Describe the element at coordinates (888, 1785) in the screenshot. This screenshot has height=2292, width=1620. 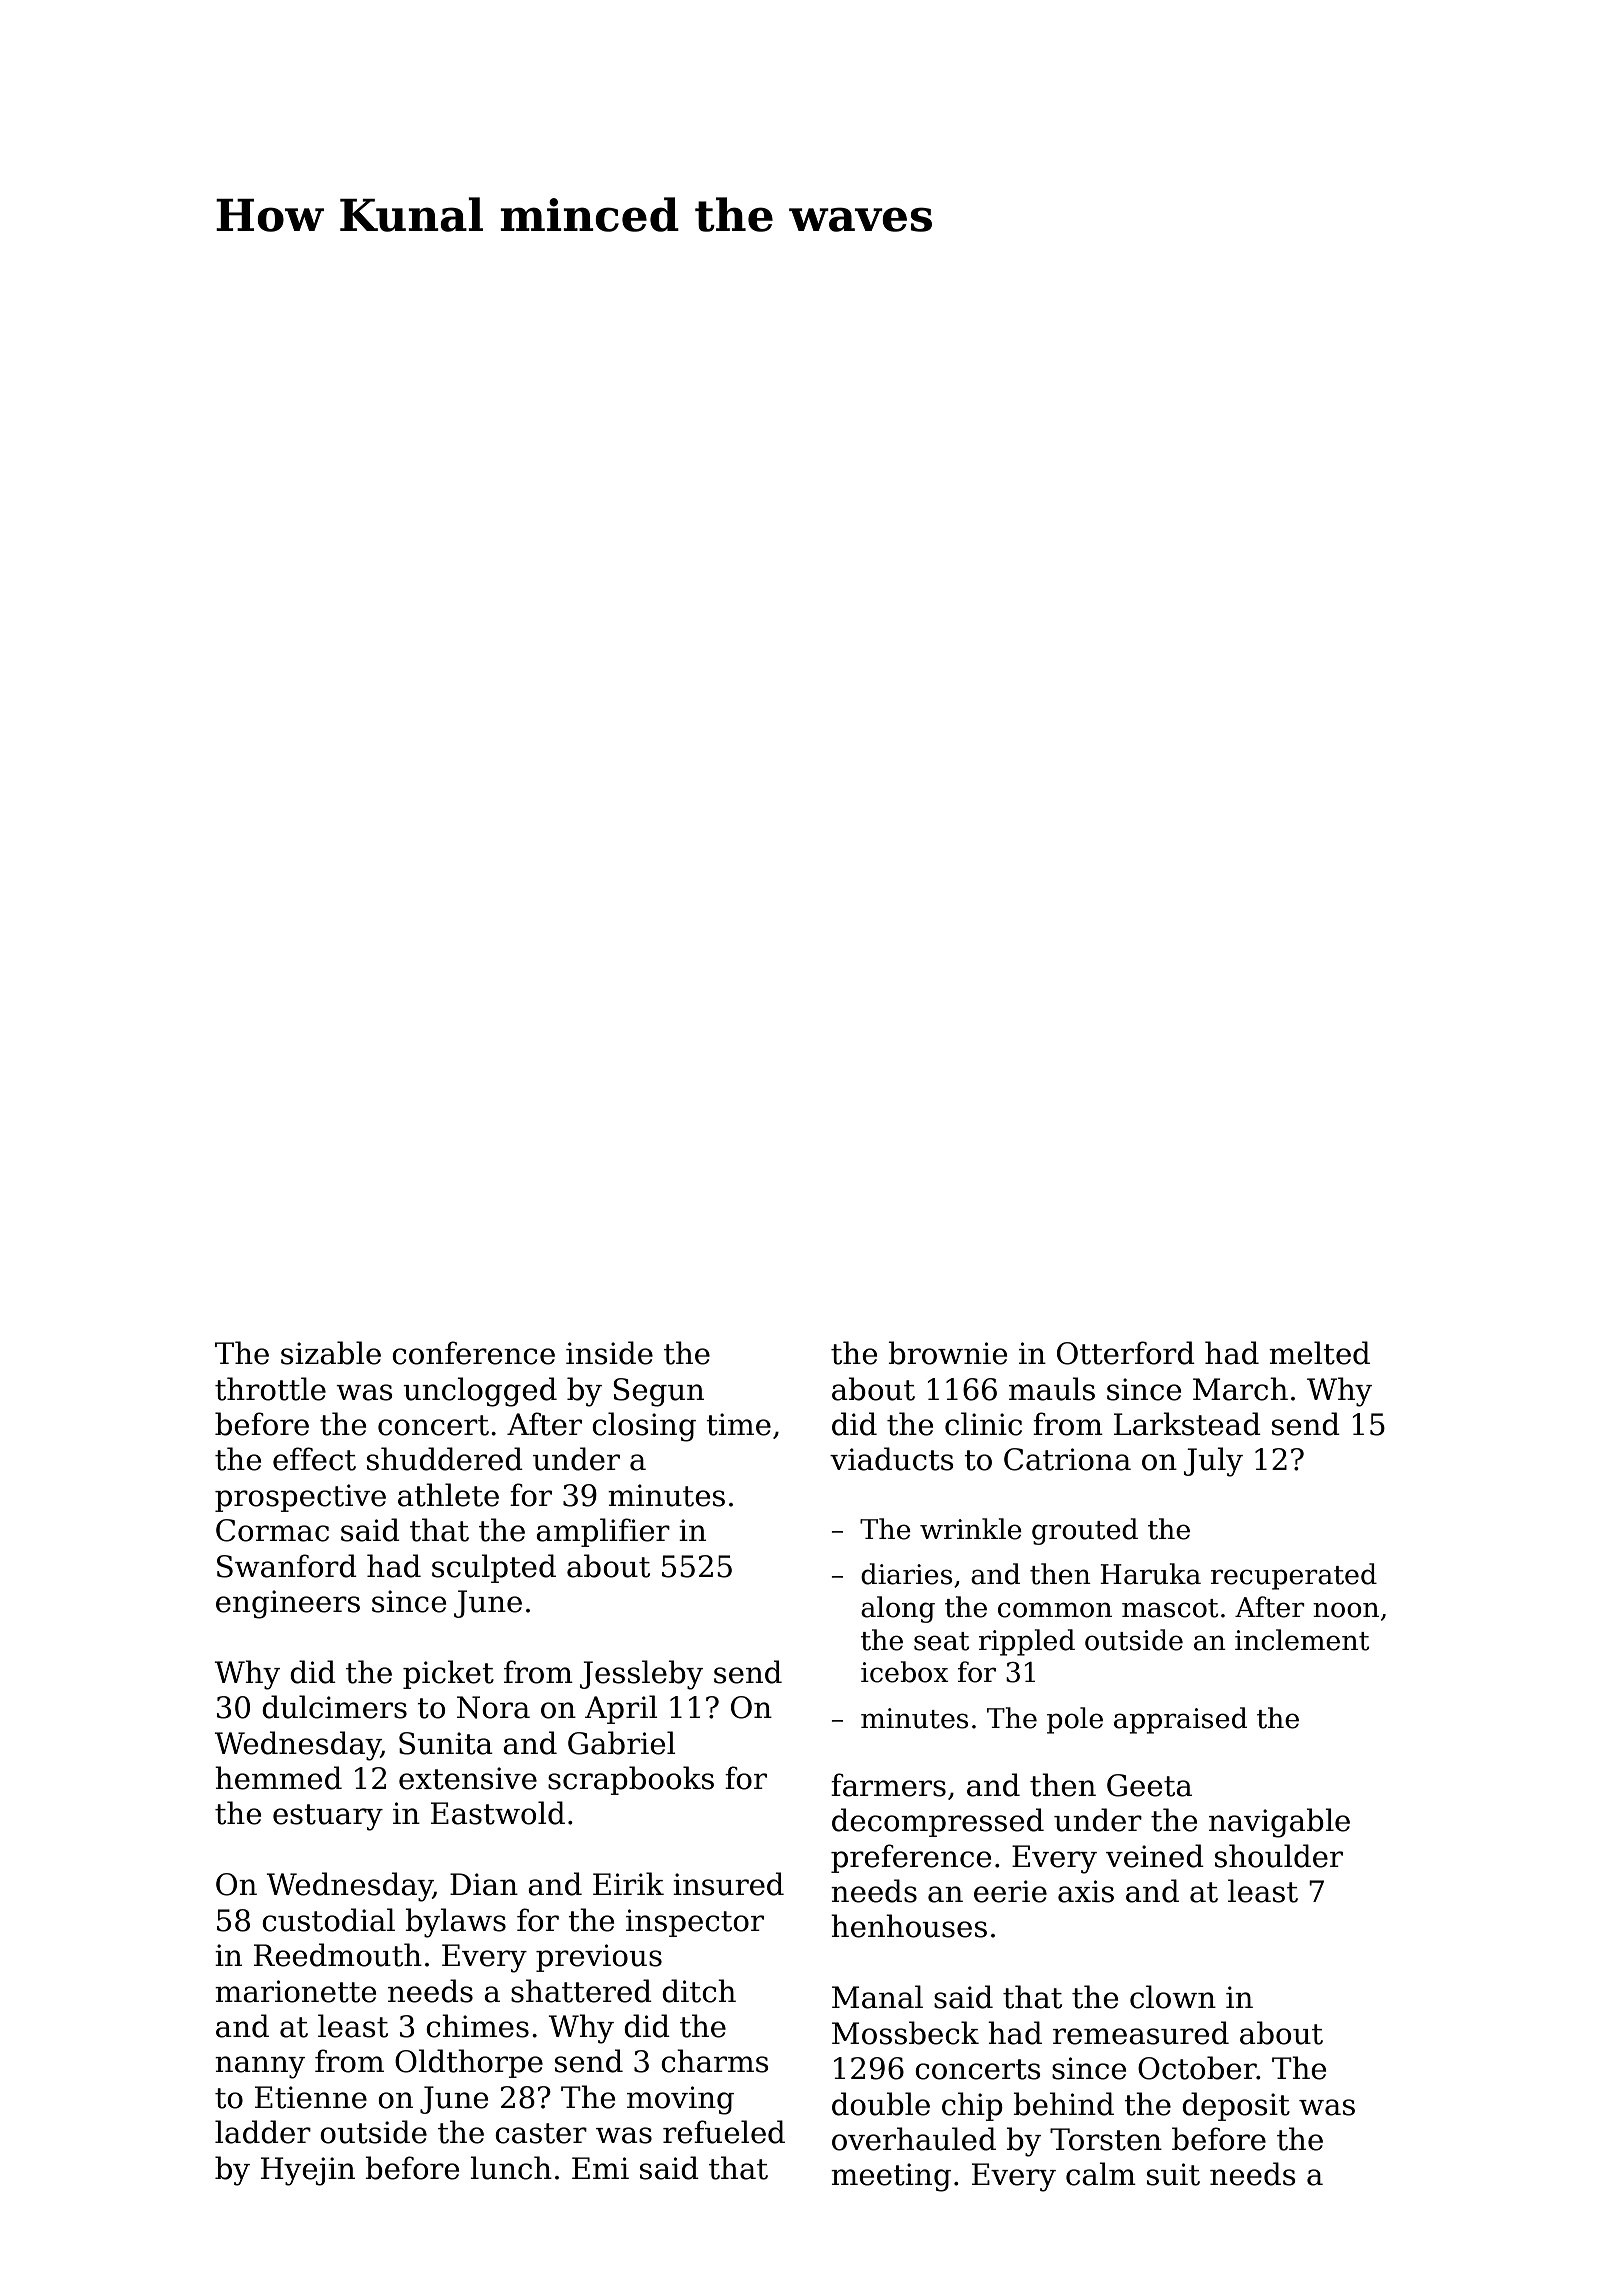
I see `farmers` at that location.
